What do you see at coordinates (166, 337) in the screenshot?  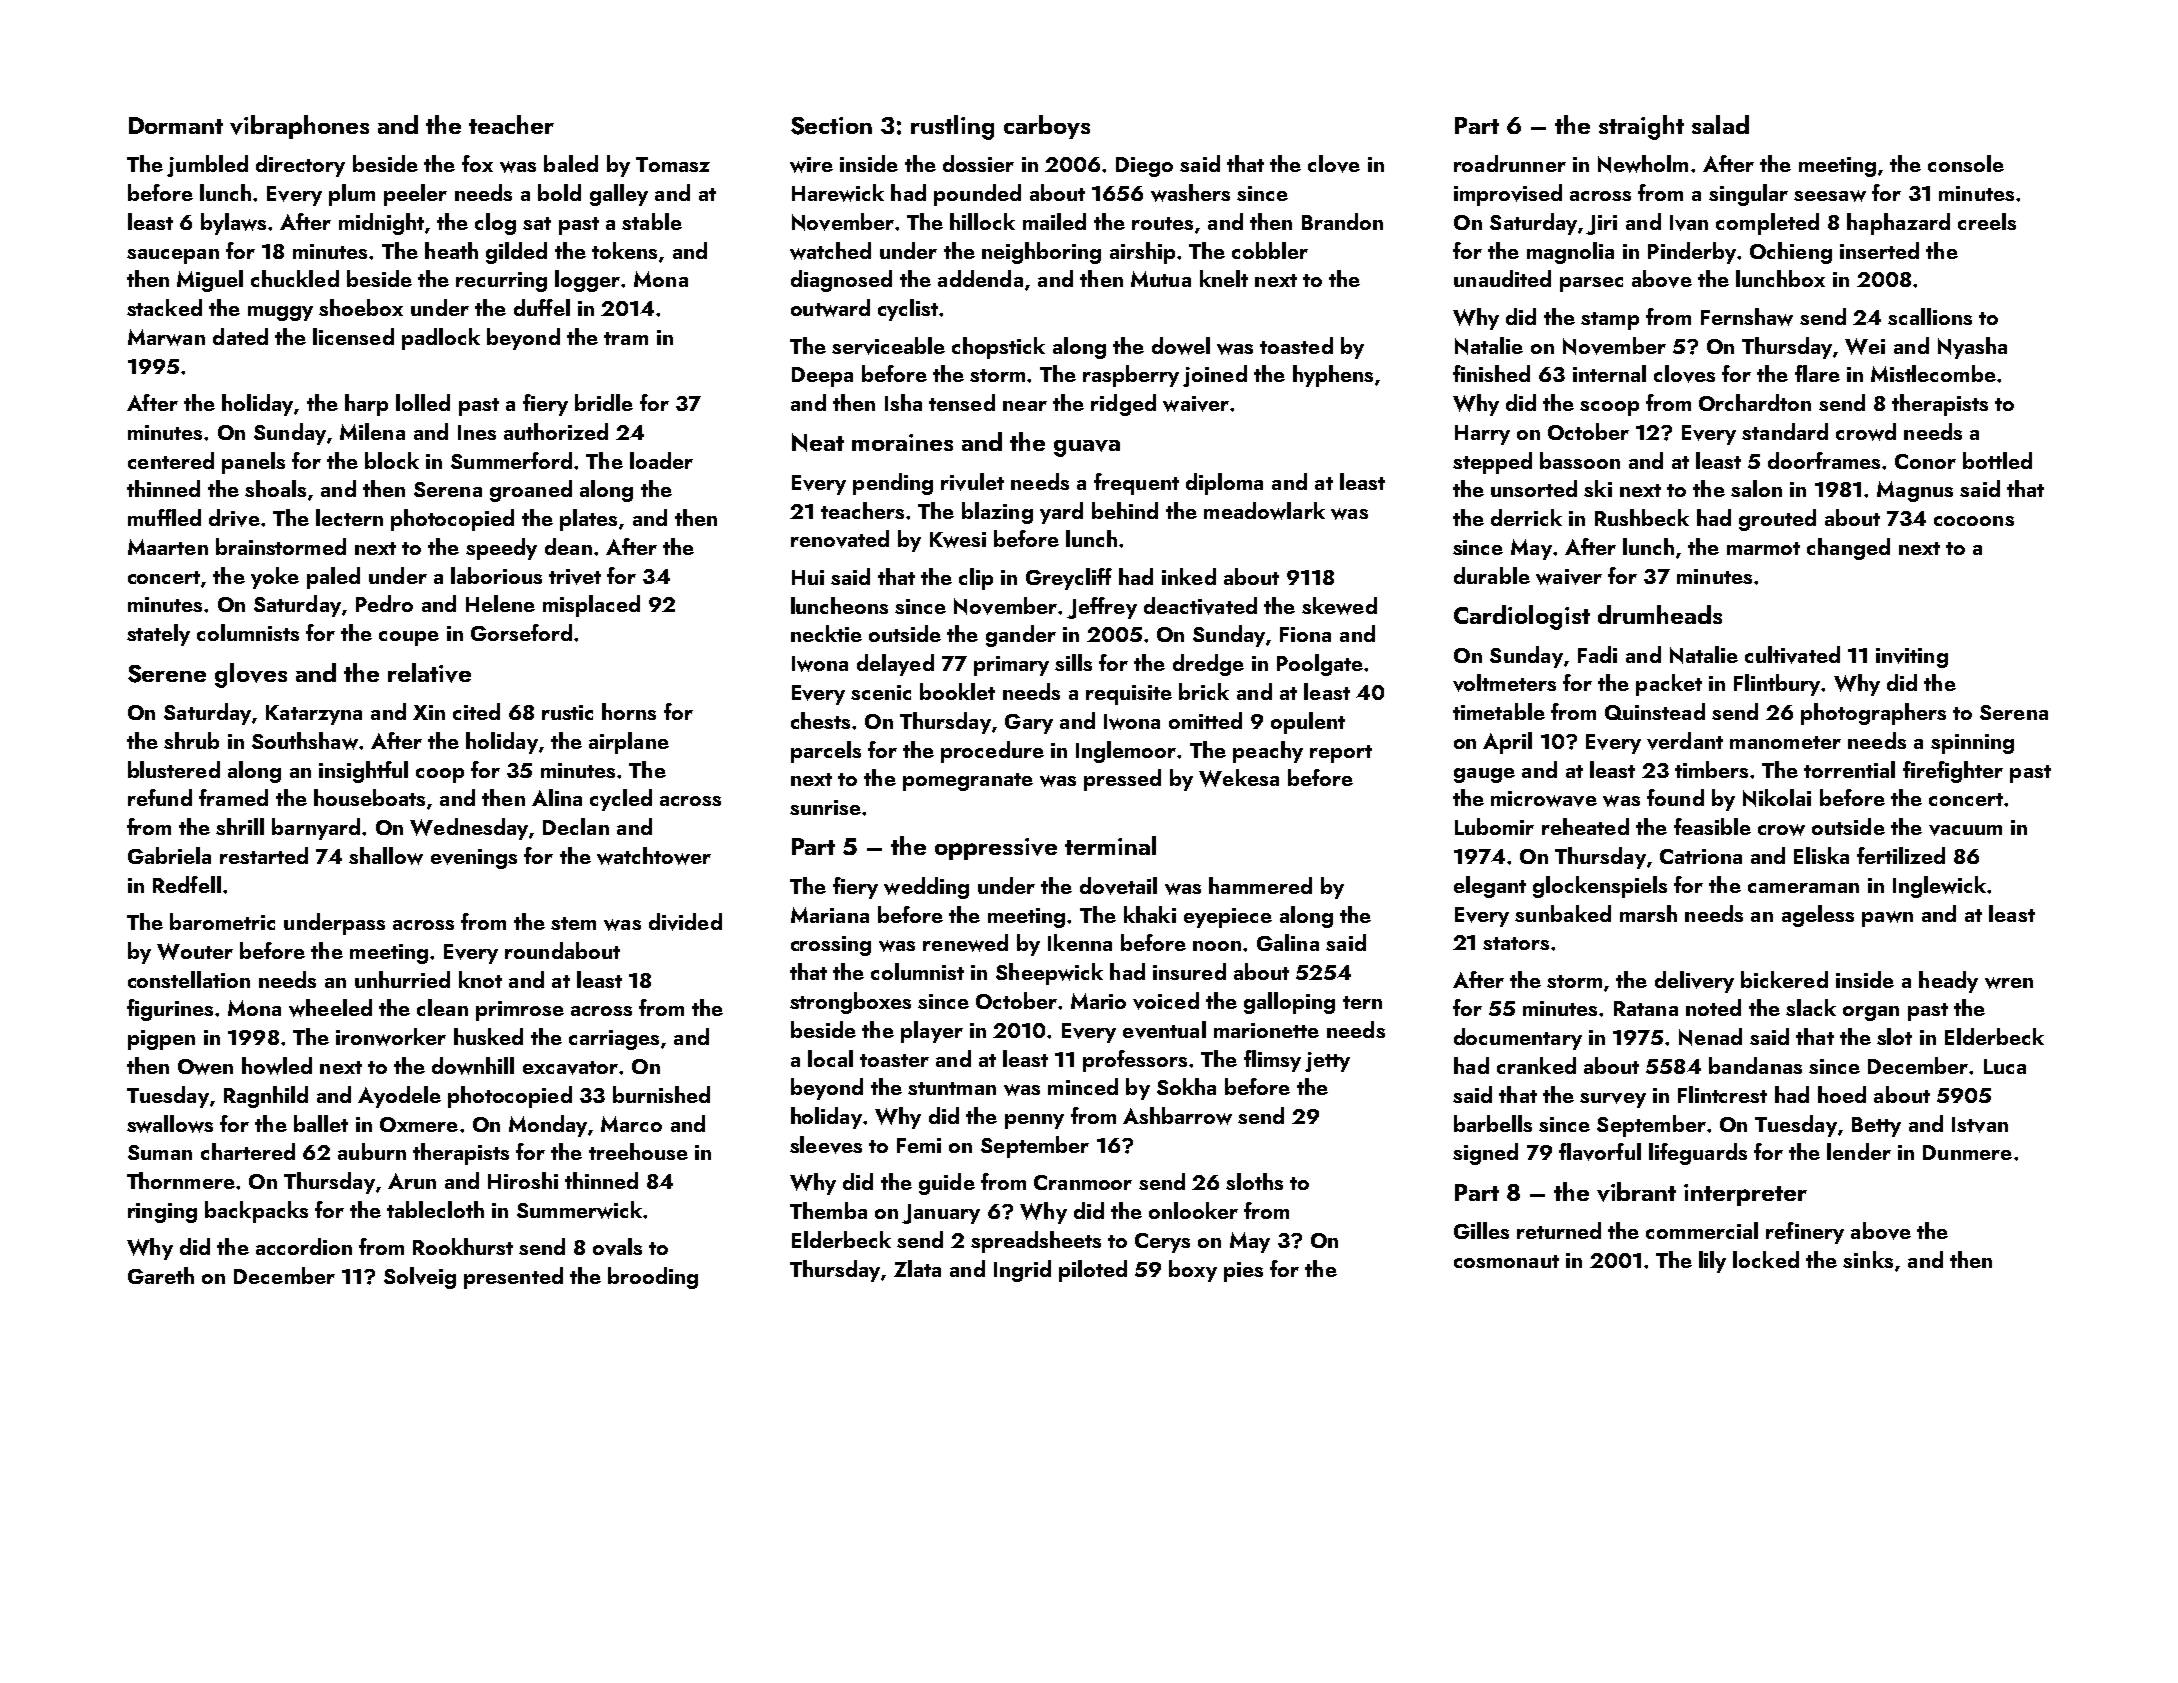 I see `Marwan` at bounding box center [166, 337].
